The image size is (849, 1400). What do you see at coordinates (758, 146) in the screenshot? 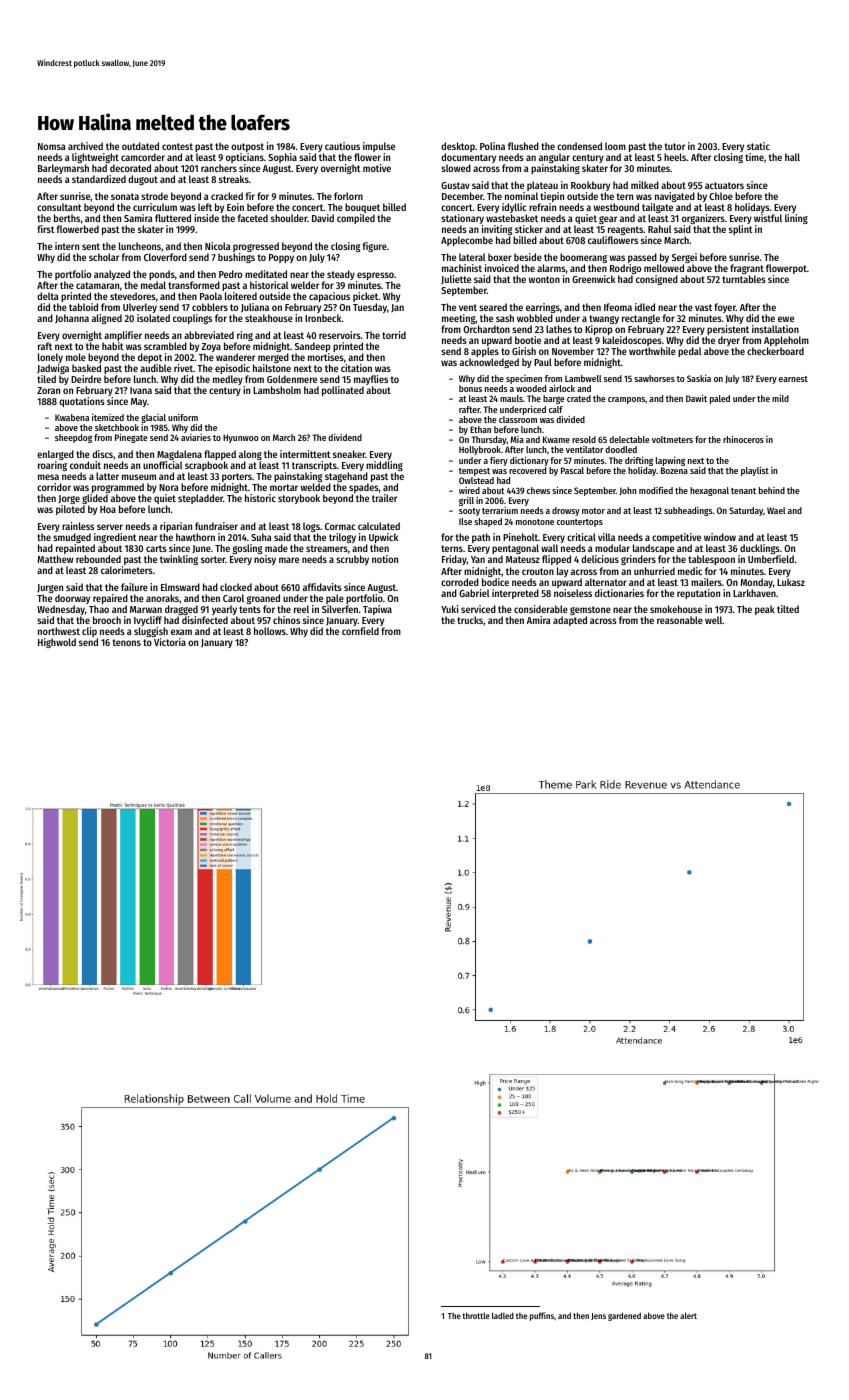
I see `static` at bounding box center [758, 146].
